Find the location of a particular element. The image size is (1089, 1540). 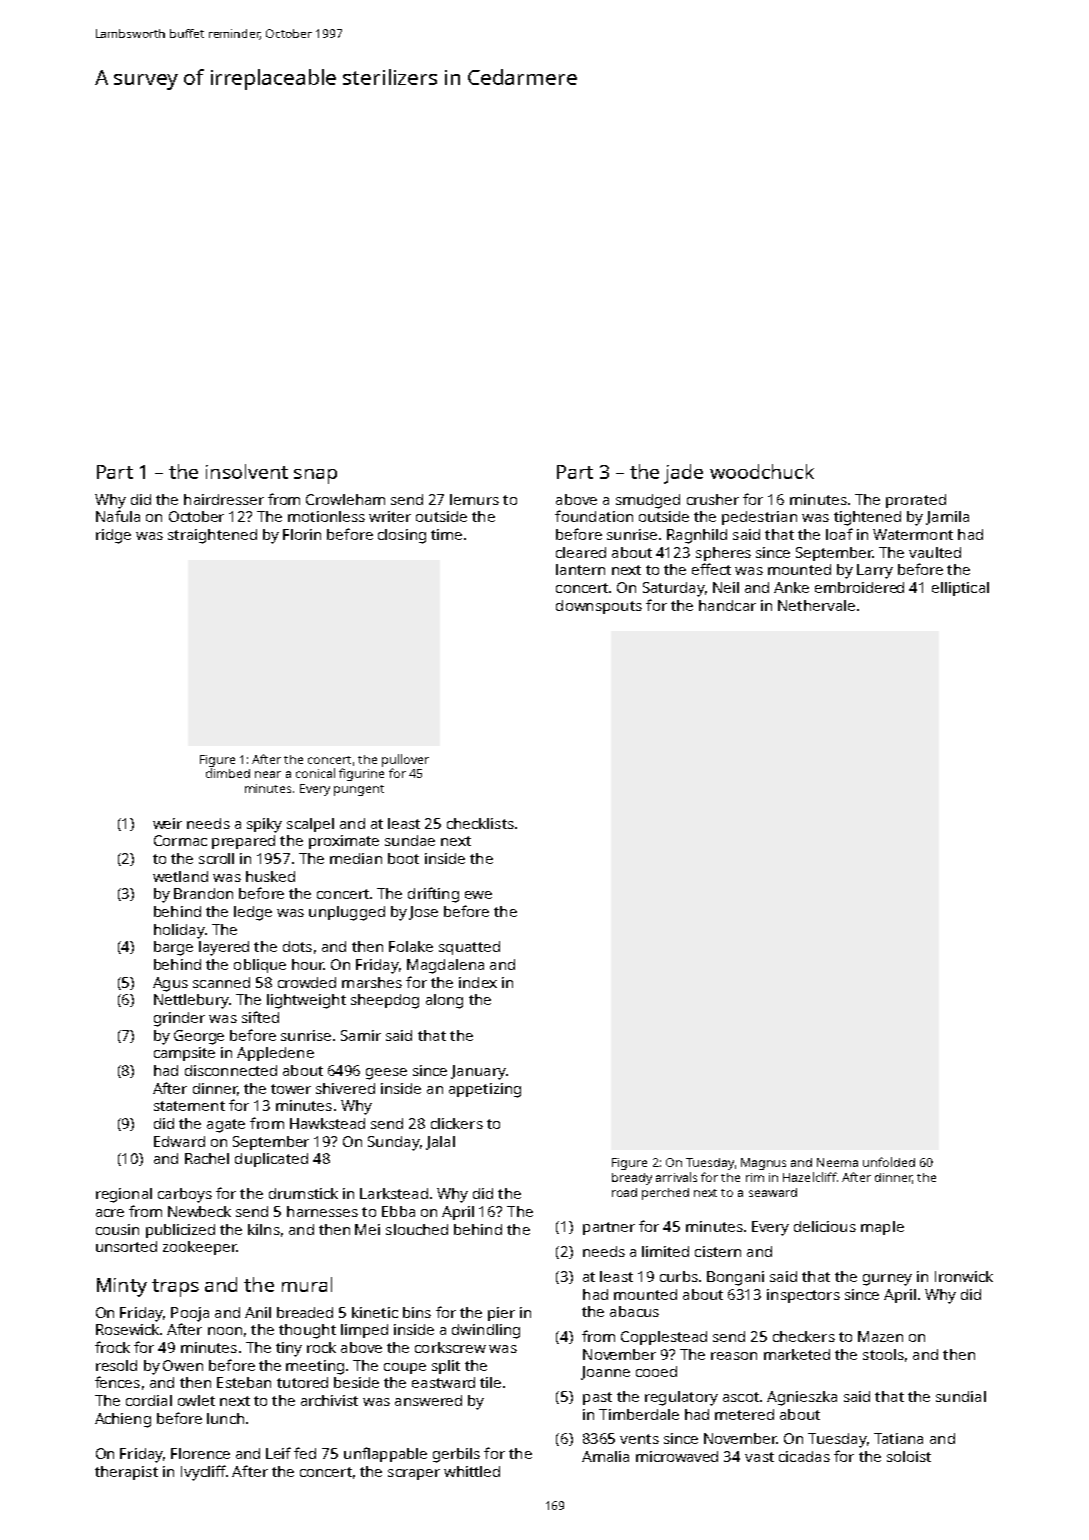

tile is located at coordinates (490, 1382).
